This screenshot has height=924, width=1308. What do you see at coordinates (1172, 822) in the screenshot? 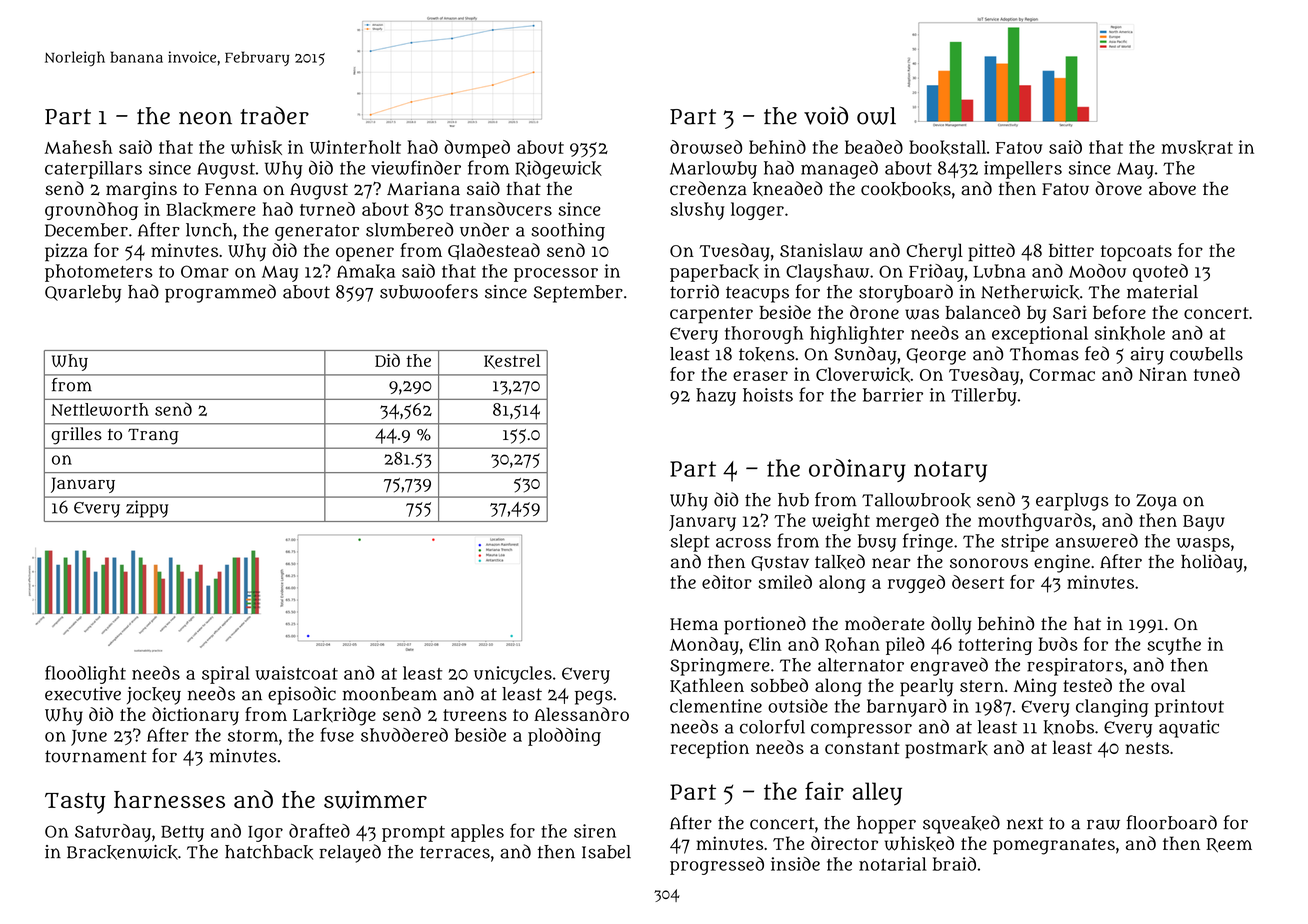
I see `floorboard` at bounding box center [1172, 822].
